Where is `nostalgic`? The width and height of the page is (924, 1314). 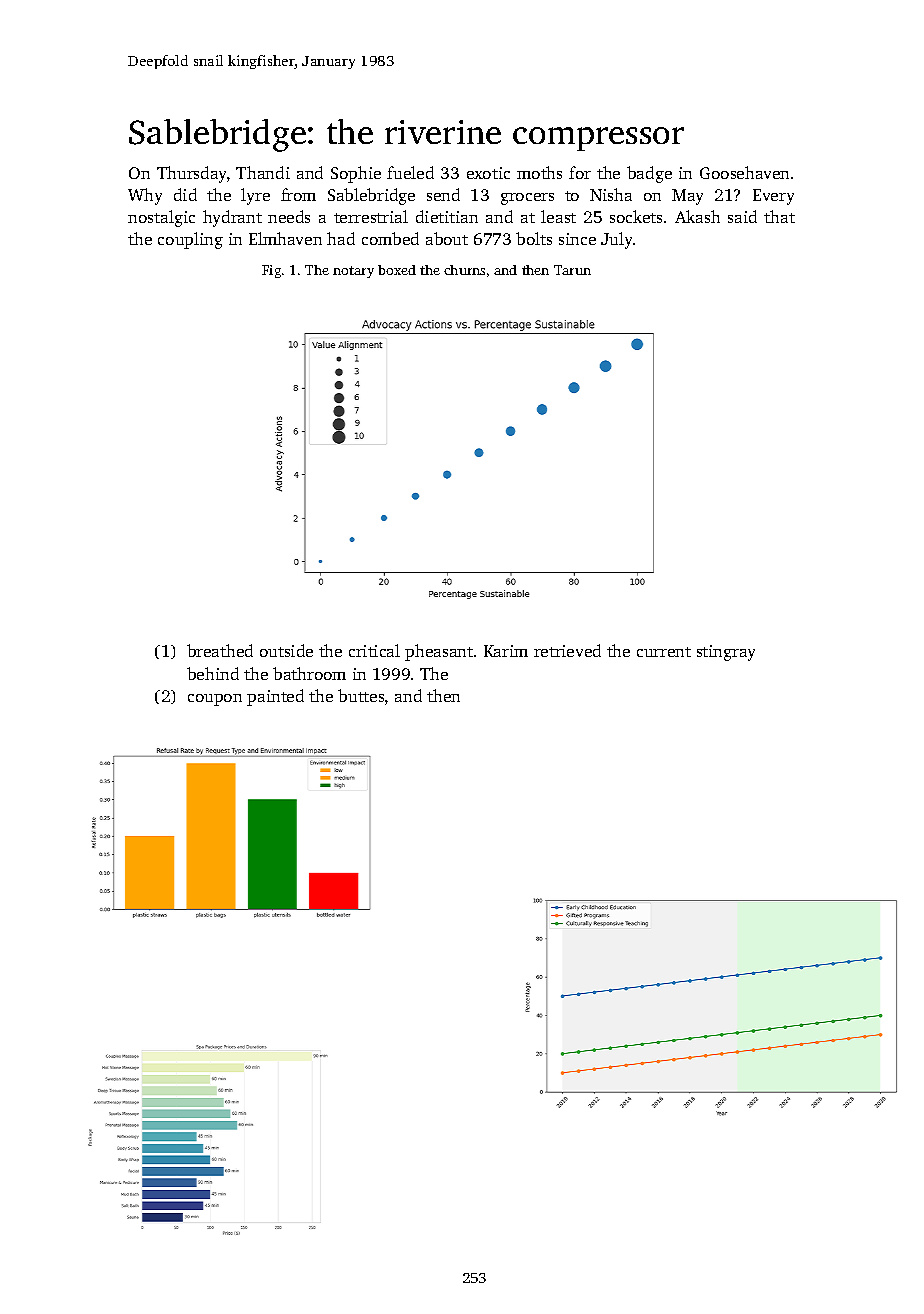 nostalgic is located at coordinates (161, 218).
